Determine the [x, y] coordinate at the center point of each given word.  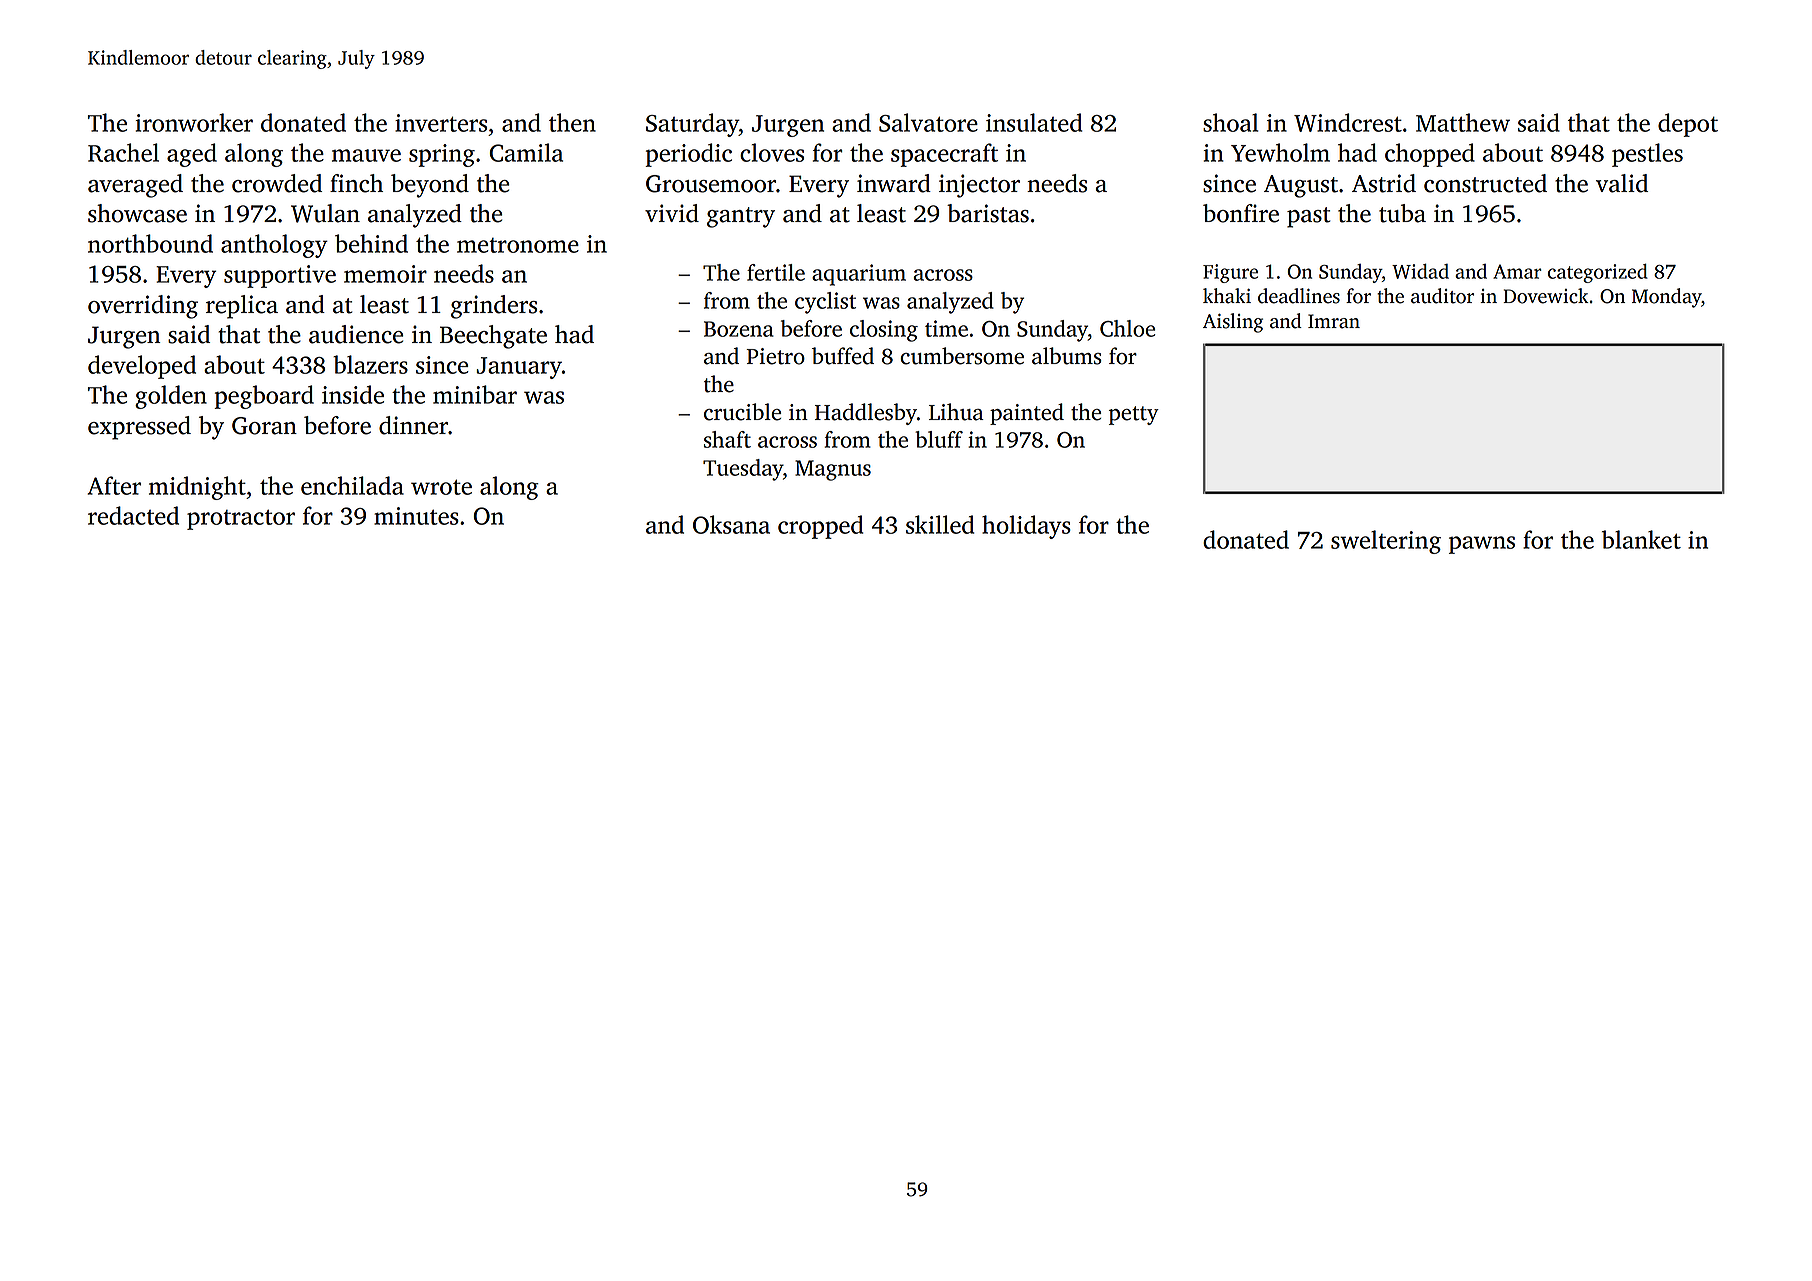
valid [1622, 183]
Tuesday [743, 470]
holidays [1026, 527]
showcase [137, 213]
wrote [441, 487]
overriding [143, 307]
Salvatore [928, 122]
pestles [1647, 155]
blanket [1641, 539]
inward [894, 183]
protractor [241, 520]
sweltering [1386, 542]
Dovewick [1546, 296]
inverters [441, 123]
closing [884, 331]
